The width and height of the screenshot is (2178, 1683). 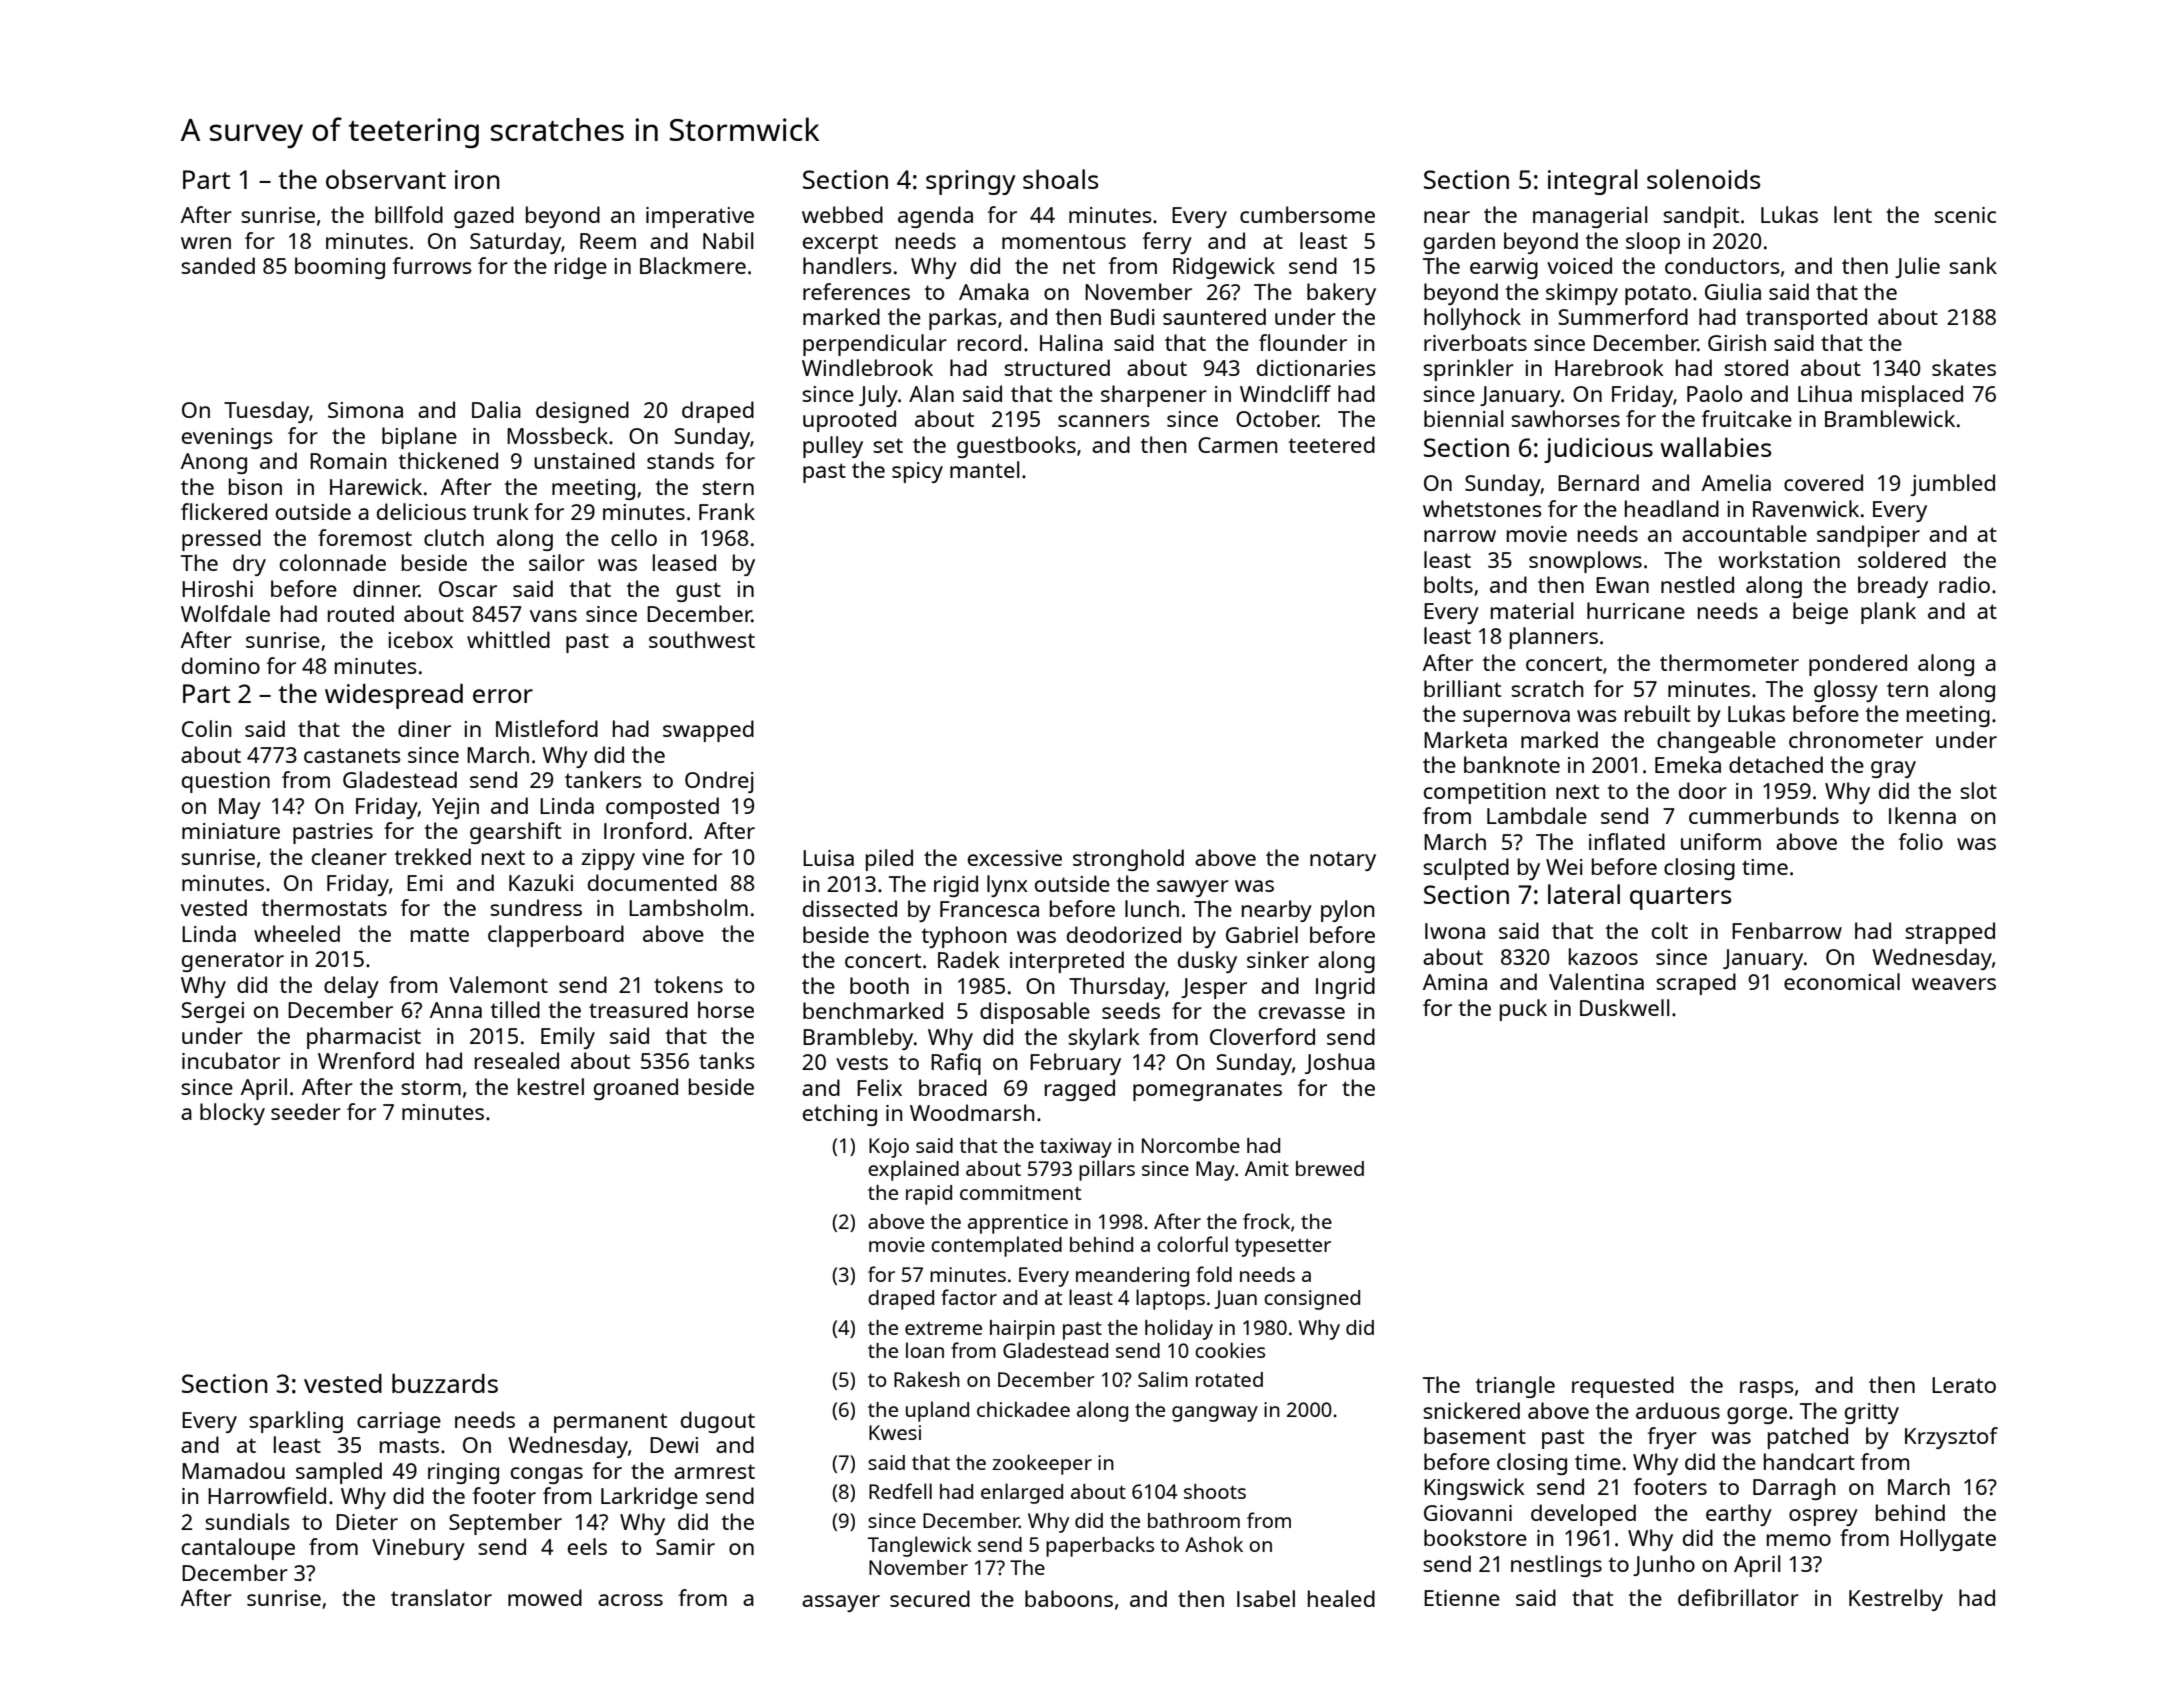 What do you see at coordinates (1582, 294) in the screenshot?
I see `skimpy` at bounding box center [1582, 294].
